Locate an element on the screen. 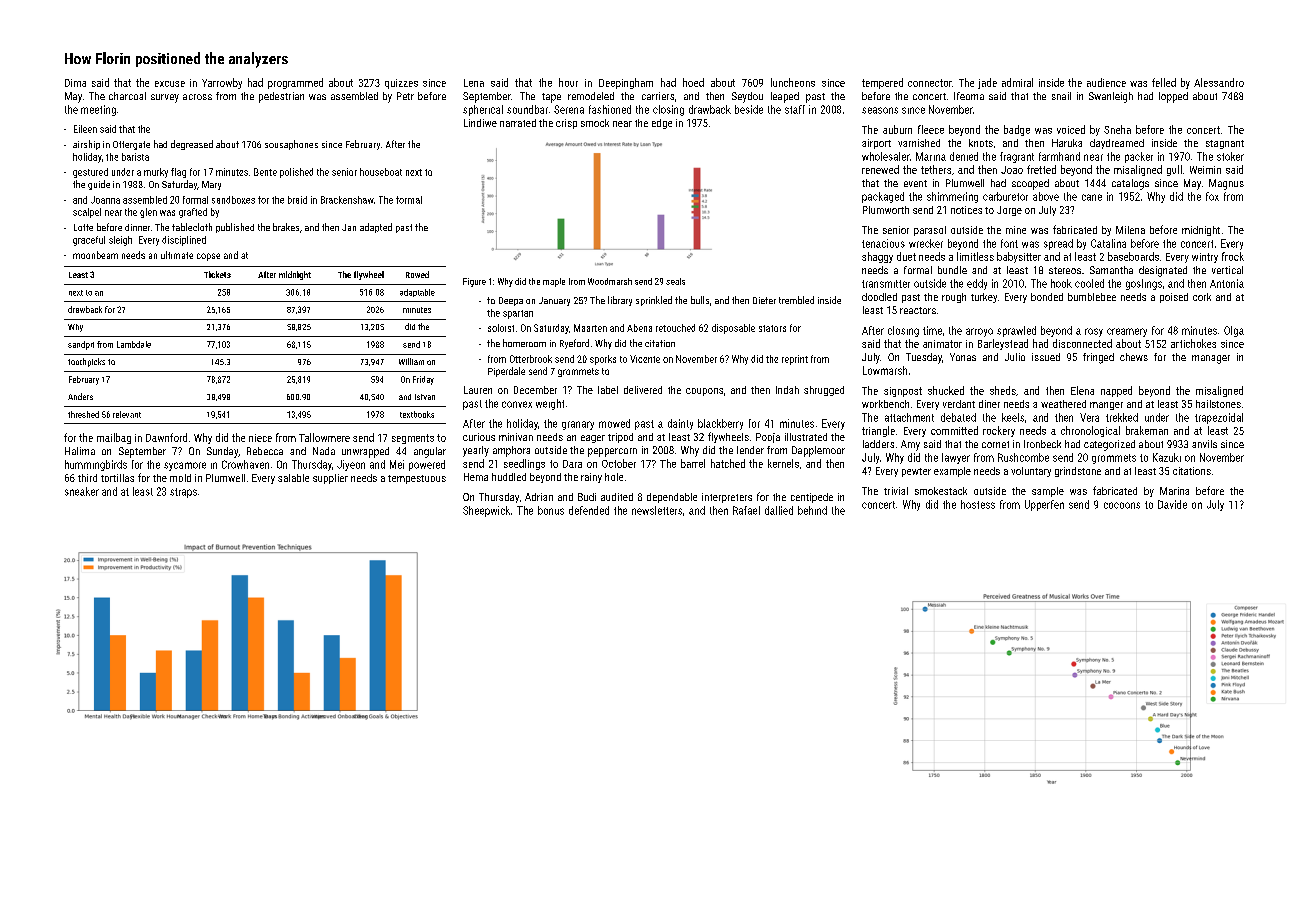  Yarrowby is located at coordinates (222, 83).
